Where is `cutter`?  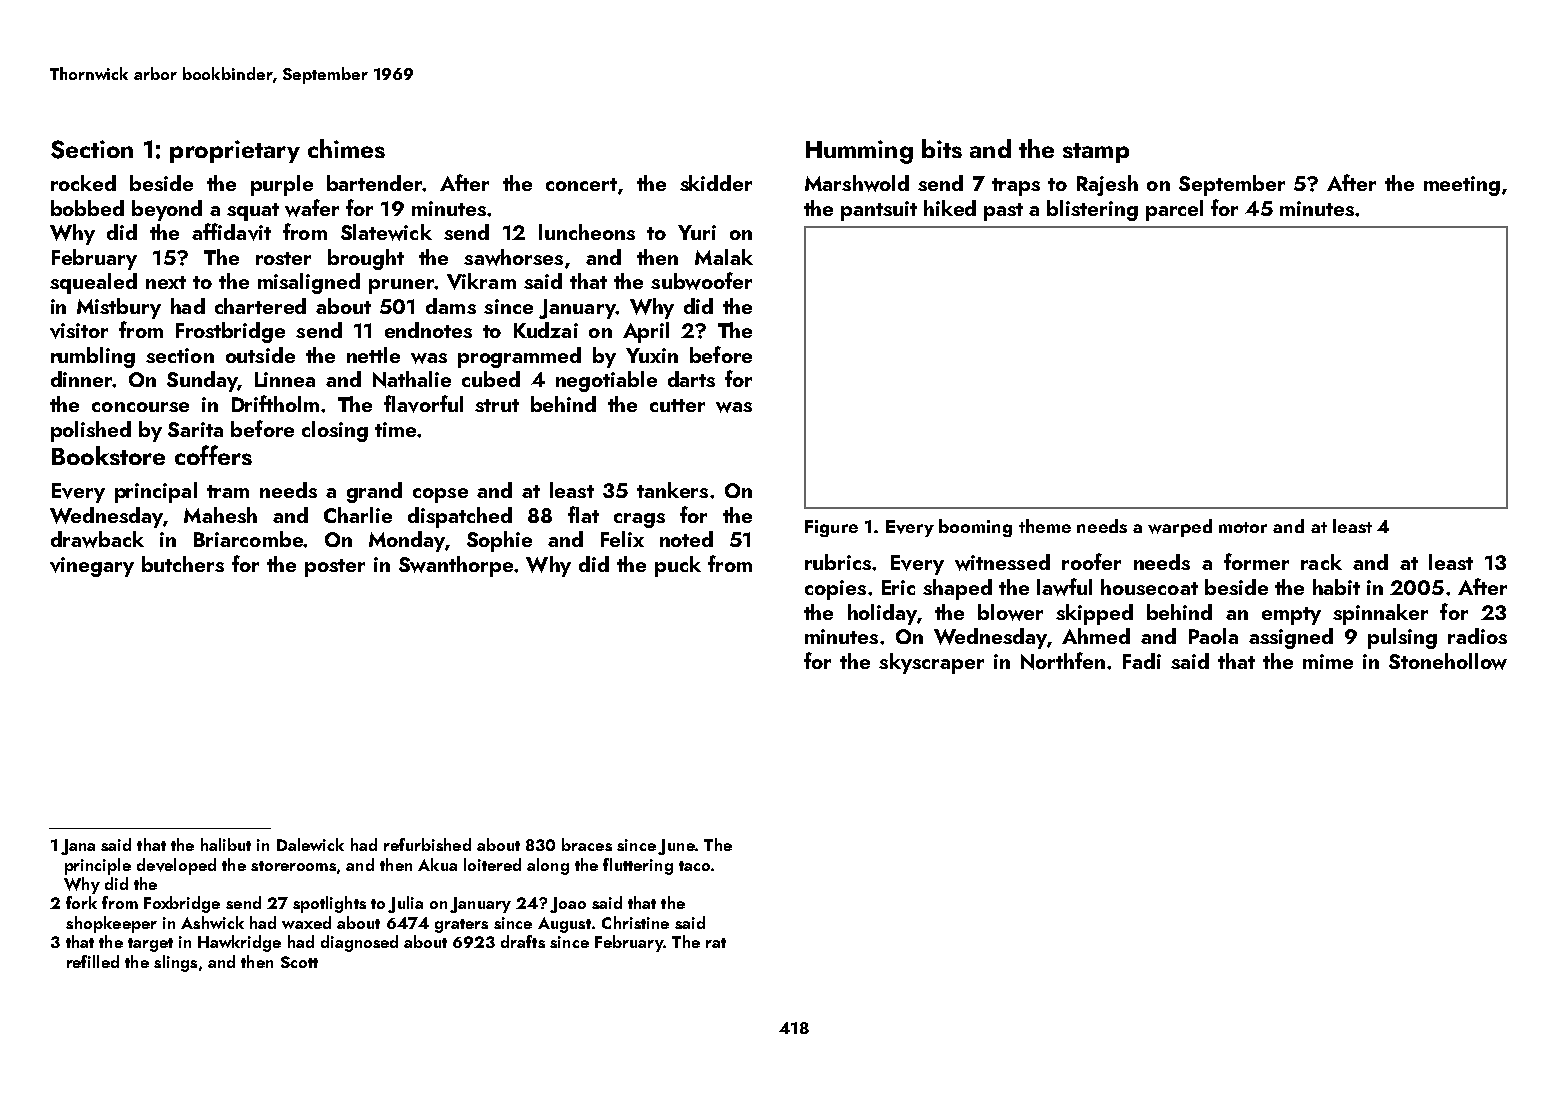 cutter is located at coordinates (677, 405).
